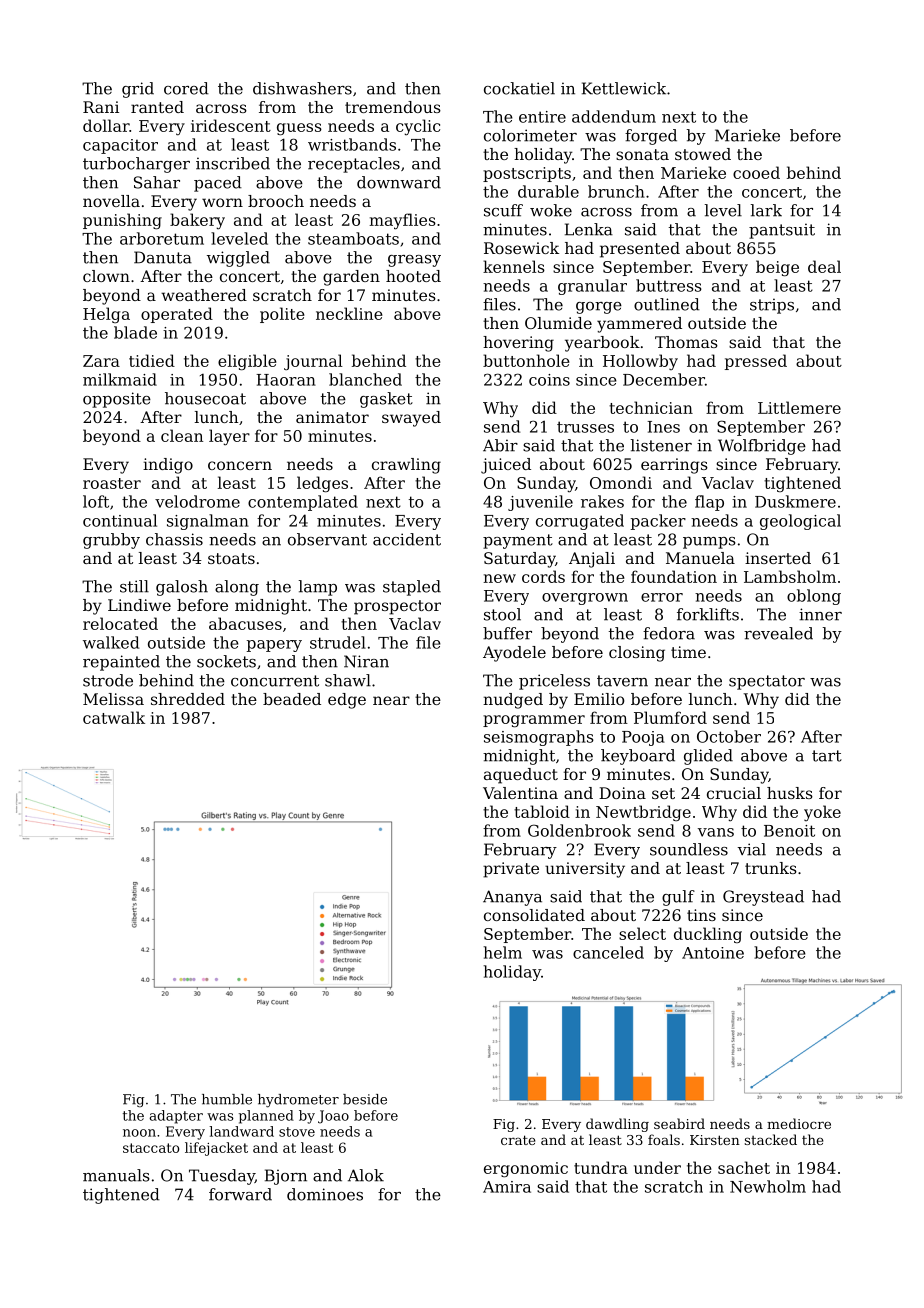 Image resolution: width=924 pixels, height=1308 pixels. I want to click on cooed, so click(756, 172).
